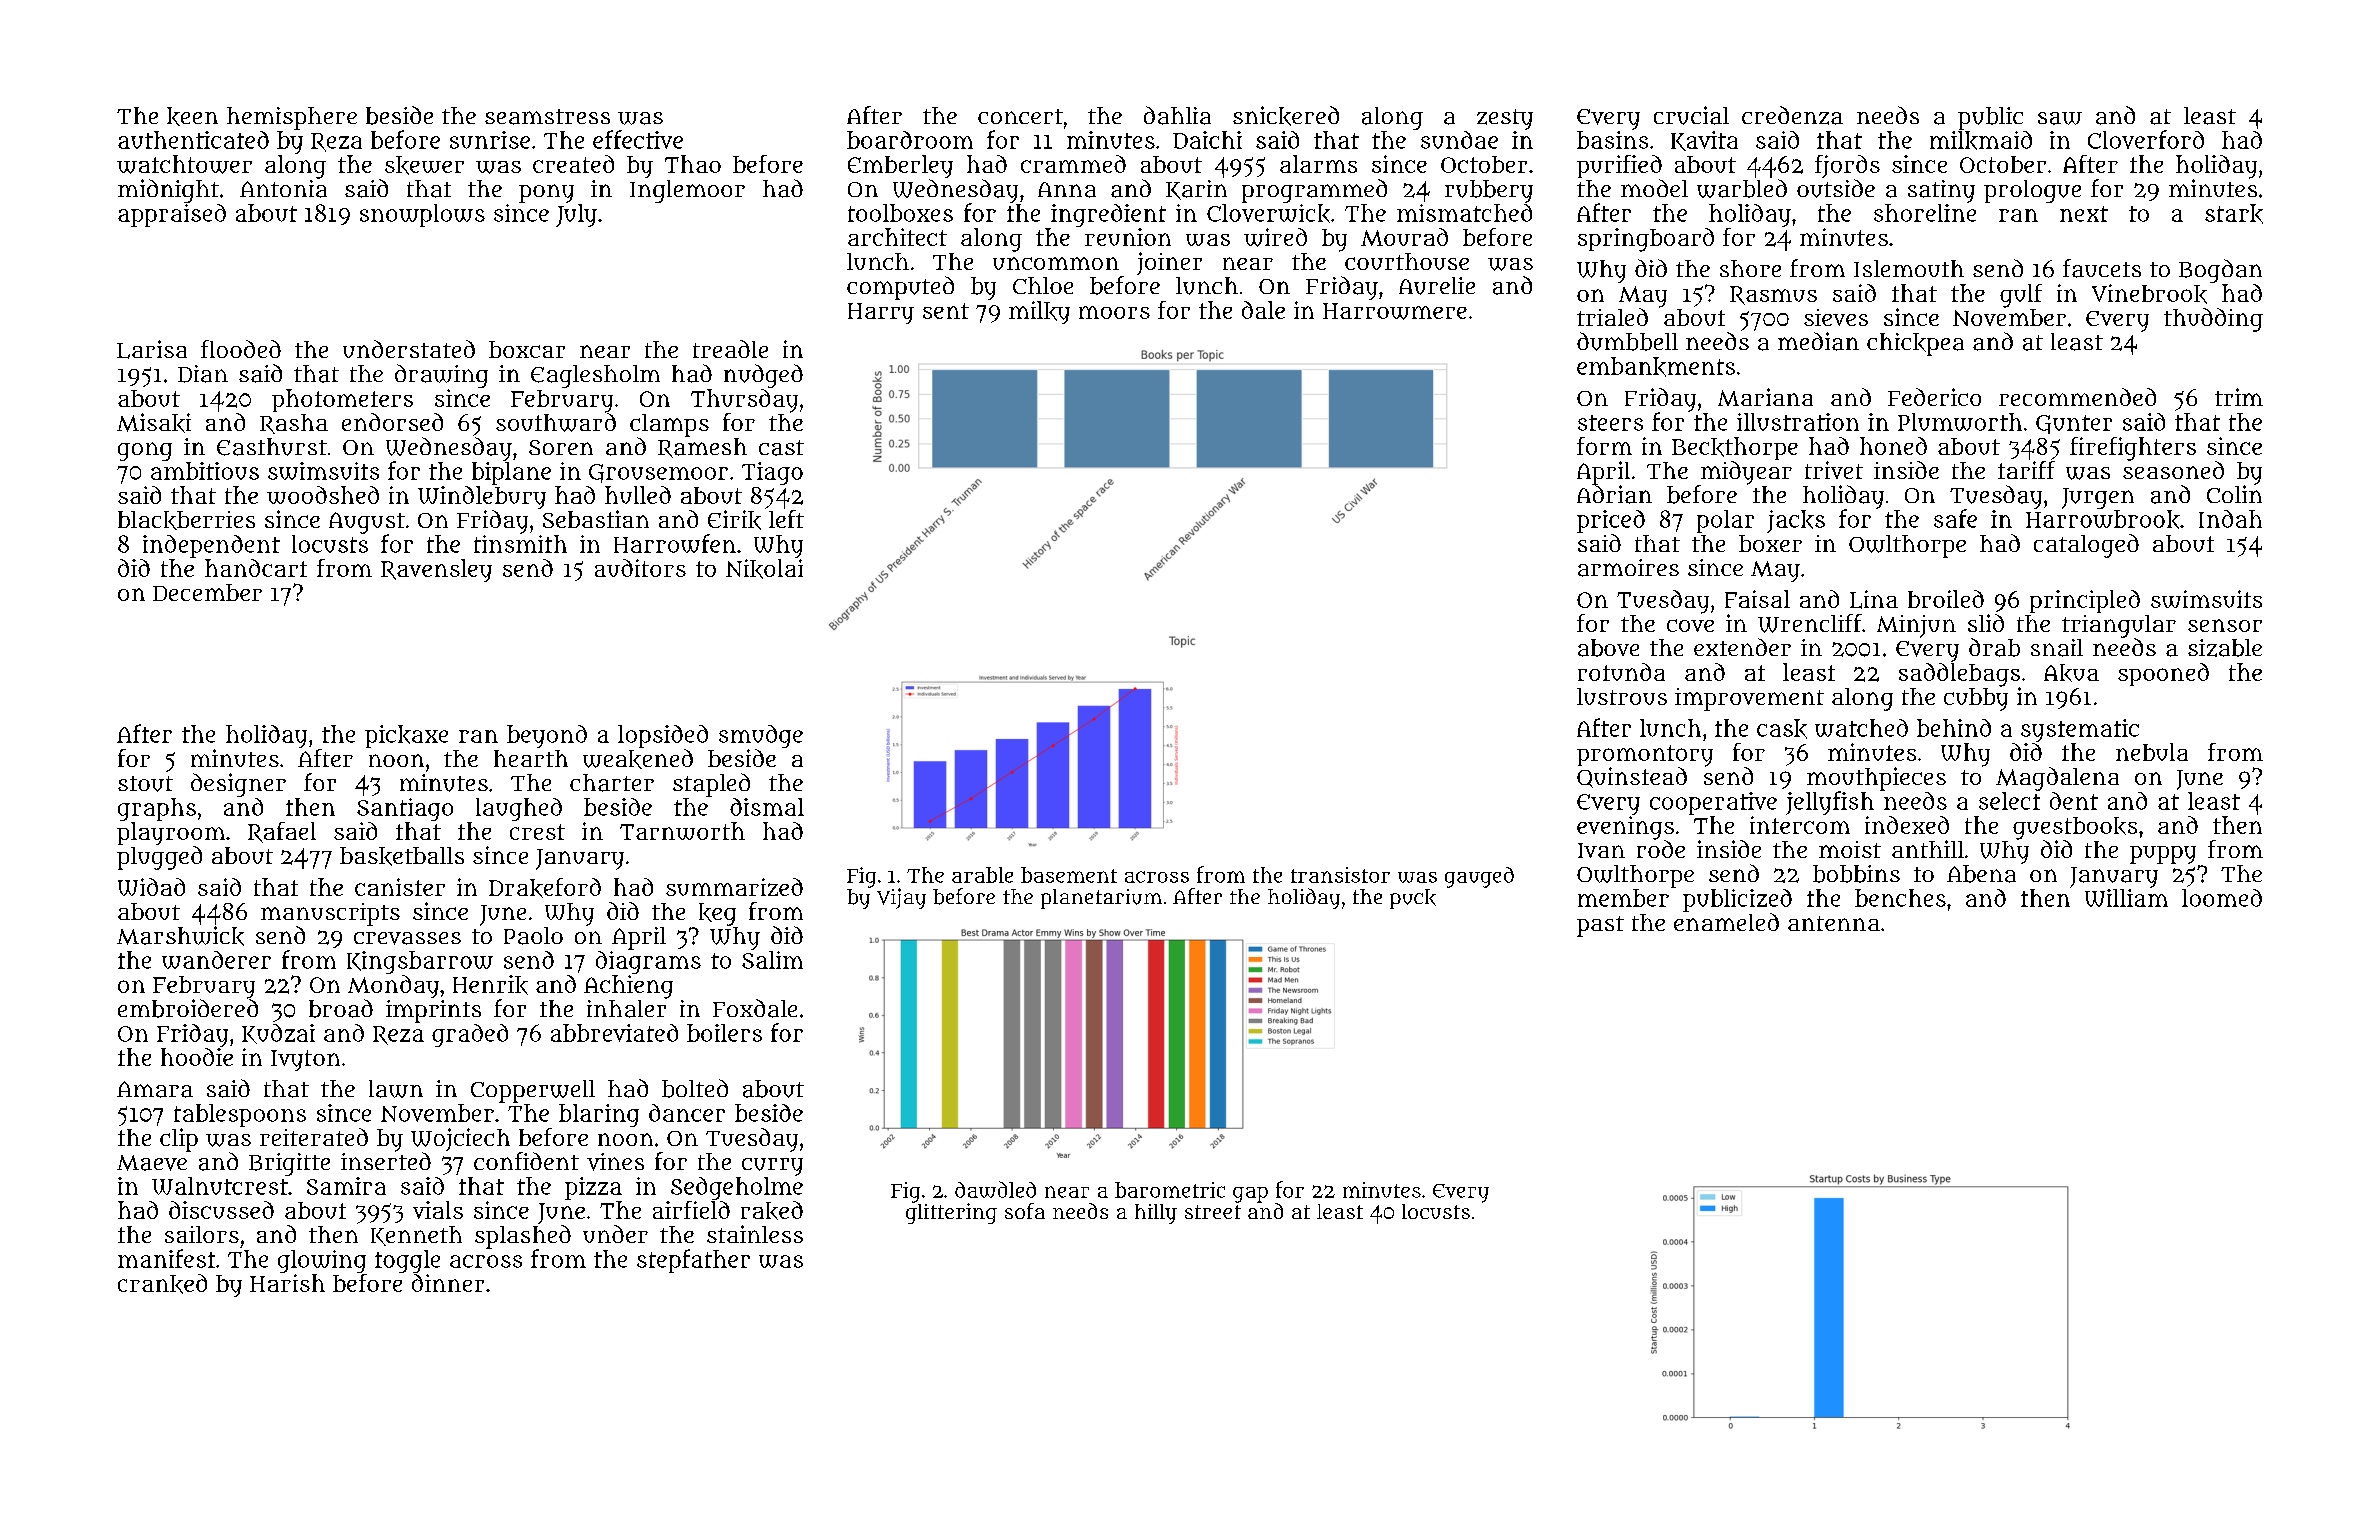  Describe the element at coordinates (216, 960) in the image. I see `wanderer` at that location.
